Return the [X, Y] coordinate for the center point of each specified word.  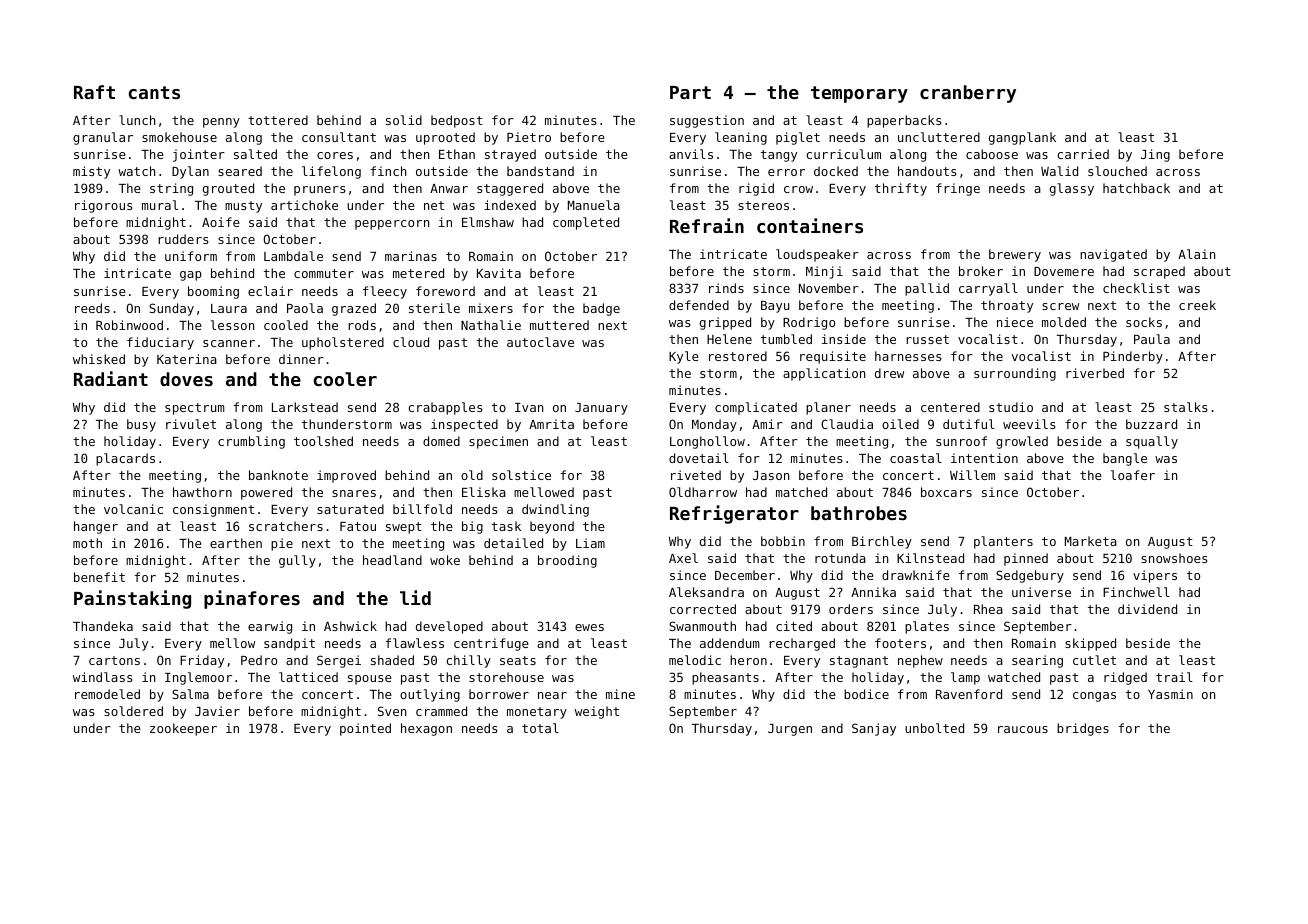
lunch [137, 120]
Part [690, 92]
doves [186, 379]
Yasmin [1170, 694]
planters [1003, 542]
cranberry [968, 94]
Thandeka [103, 626]
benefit [99, 577]
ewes [589, 627]
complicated [756, 408]
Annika [873, 592]
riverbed [1095, 373]
